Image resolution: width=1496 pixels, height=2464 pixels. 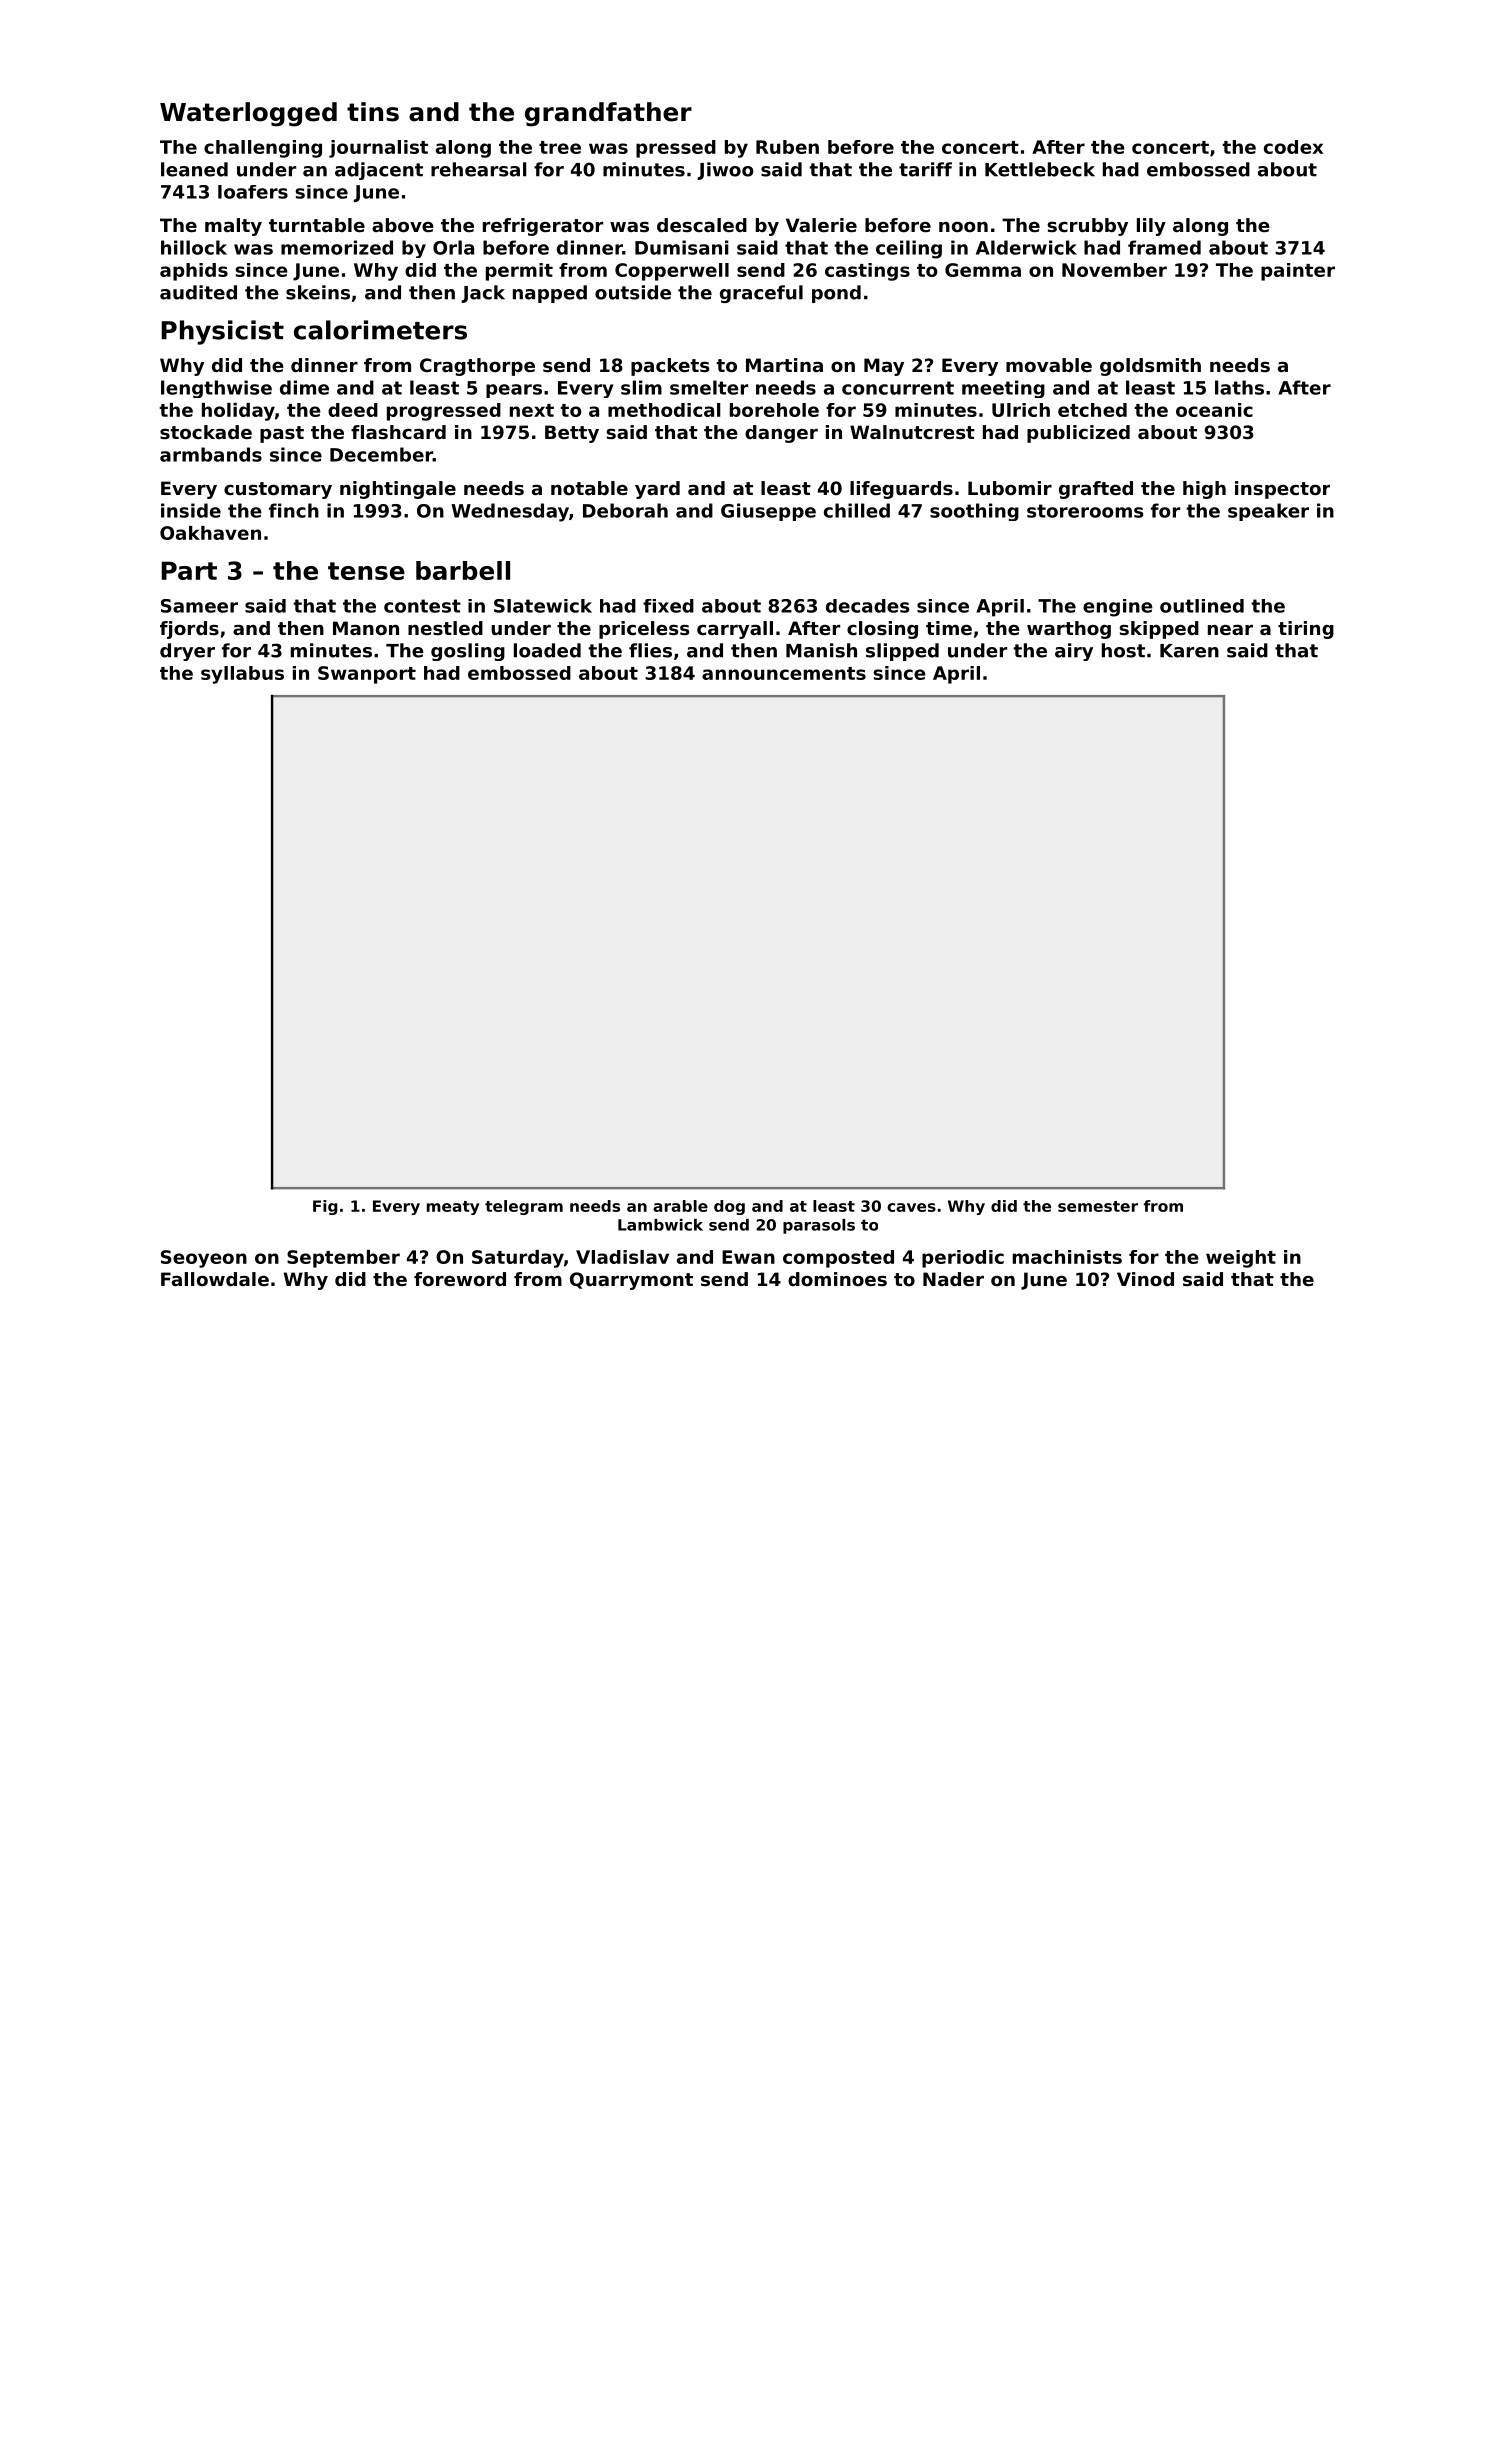 What do you see at coordinates (784, 365) in the image?
I see `Martina` at bounding box center [784, 365].
